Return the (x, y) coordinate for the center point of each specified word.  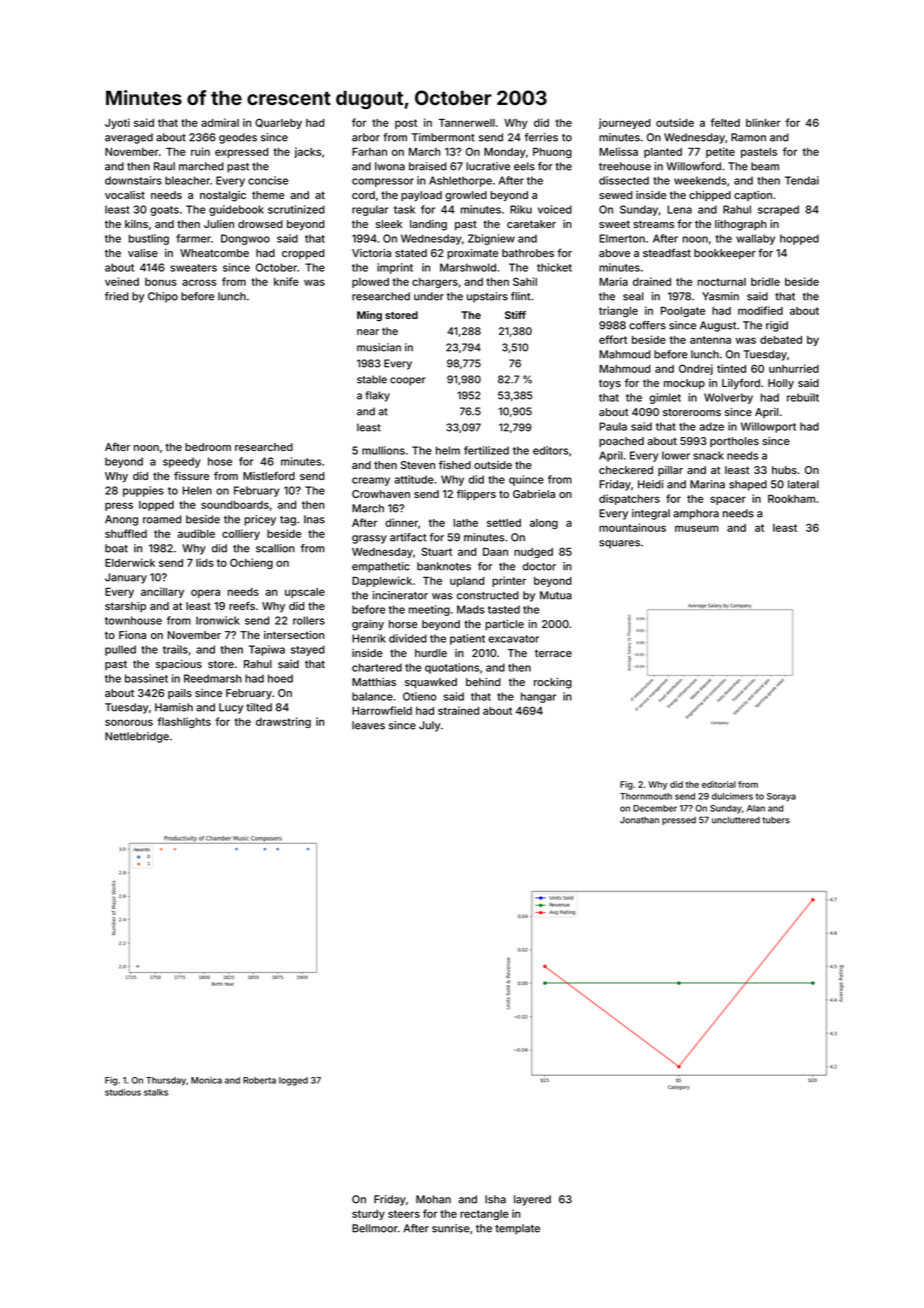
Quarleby (278, 123)
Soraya (781, 797)
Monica (206, 1080)
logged (293, 1081)
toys (610, 384)
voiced (555, 209)
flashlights (184, 722)
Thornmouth (646, 796)
